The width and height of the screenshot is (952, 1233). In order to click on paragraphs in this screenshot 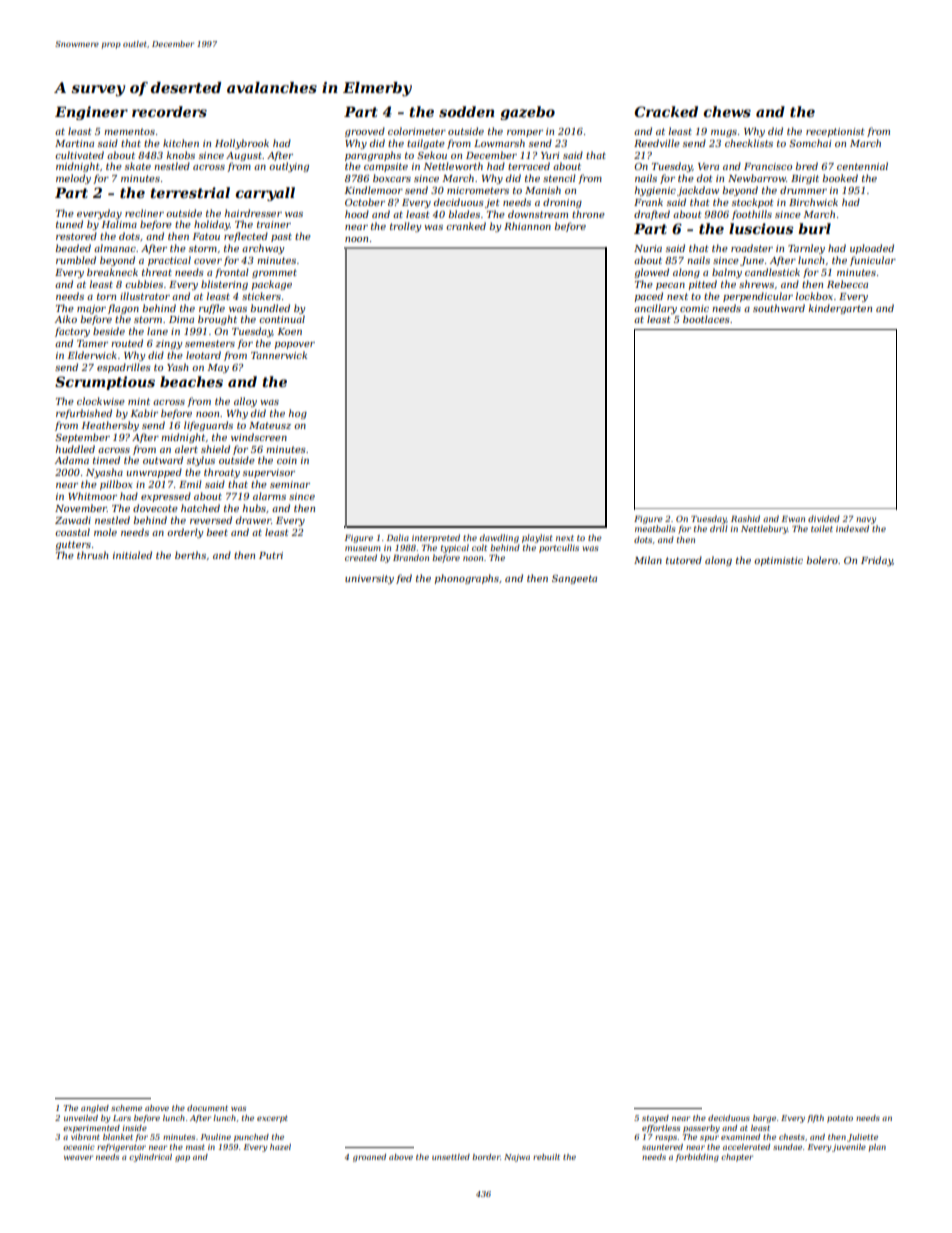, I will do `click(373, 156)`.
